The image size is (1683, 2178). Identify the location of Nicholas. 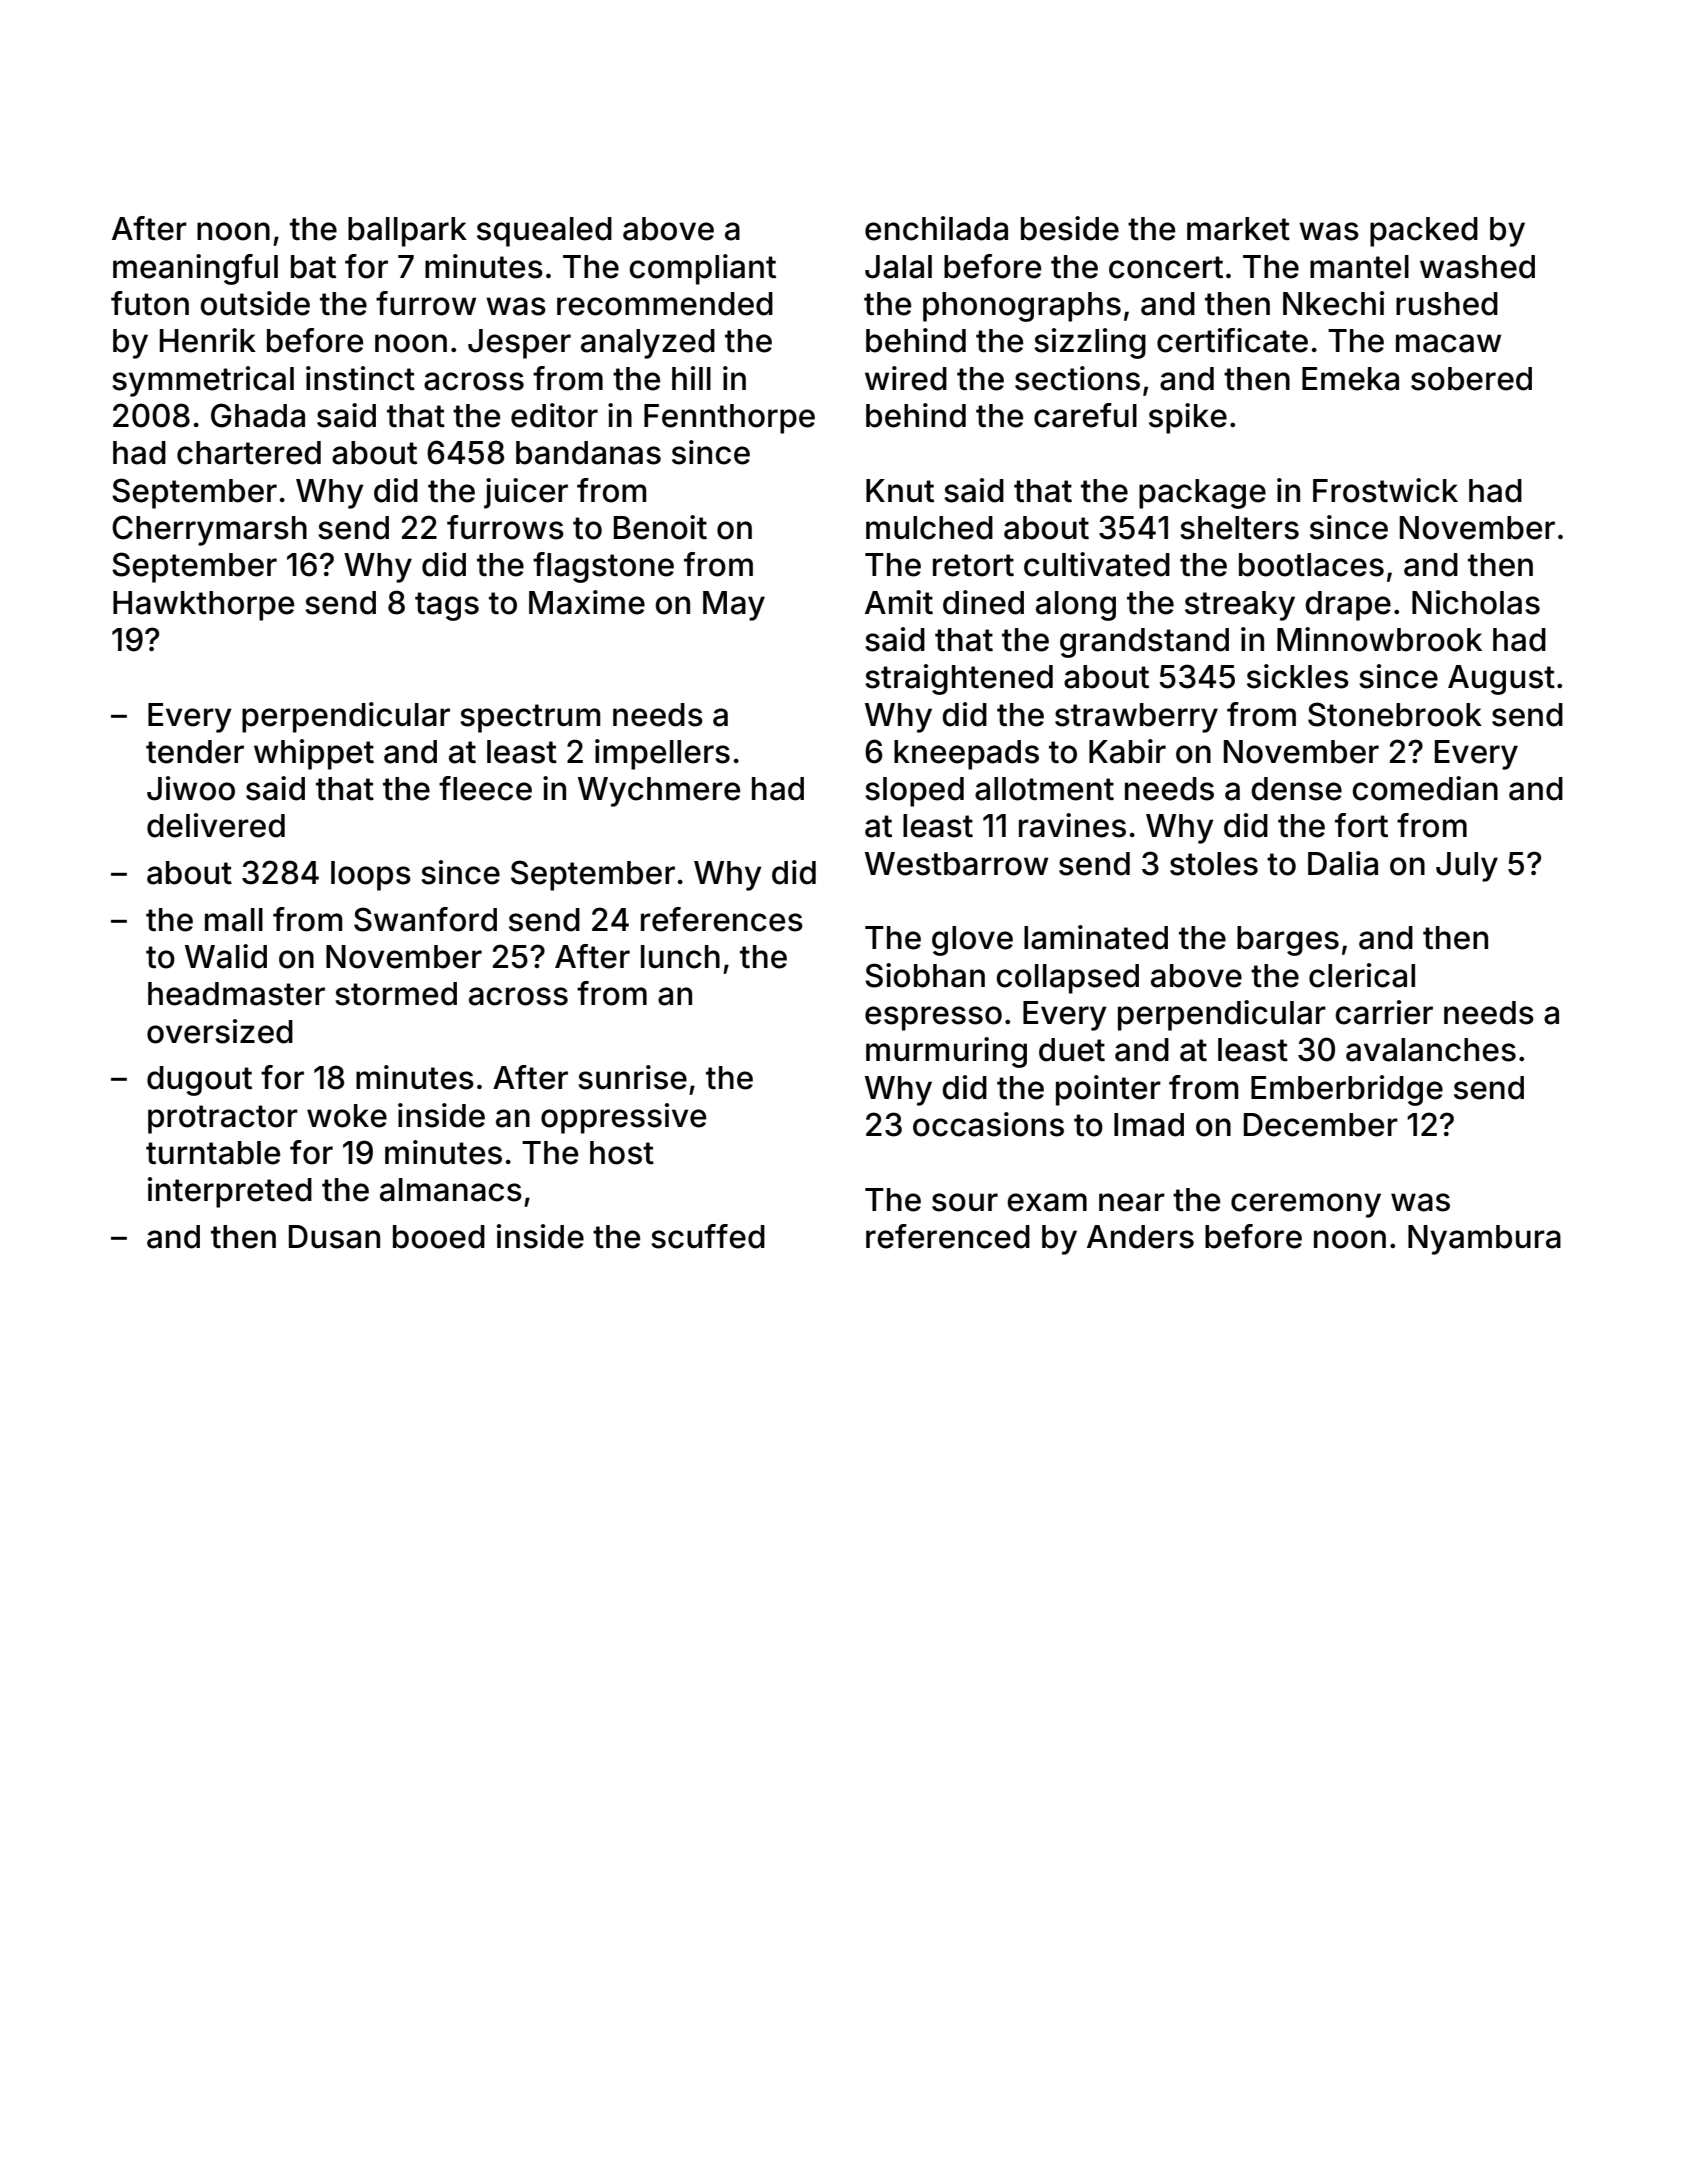
(1476, 602).
